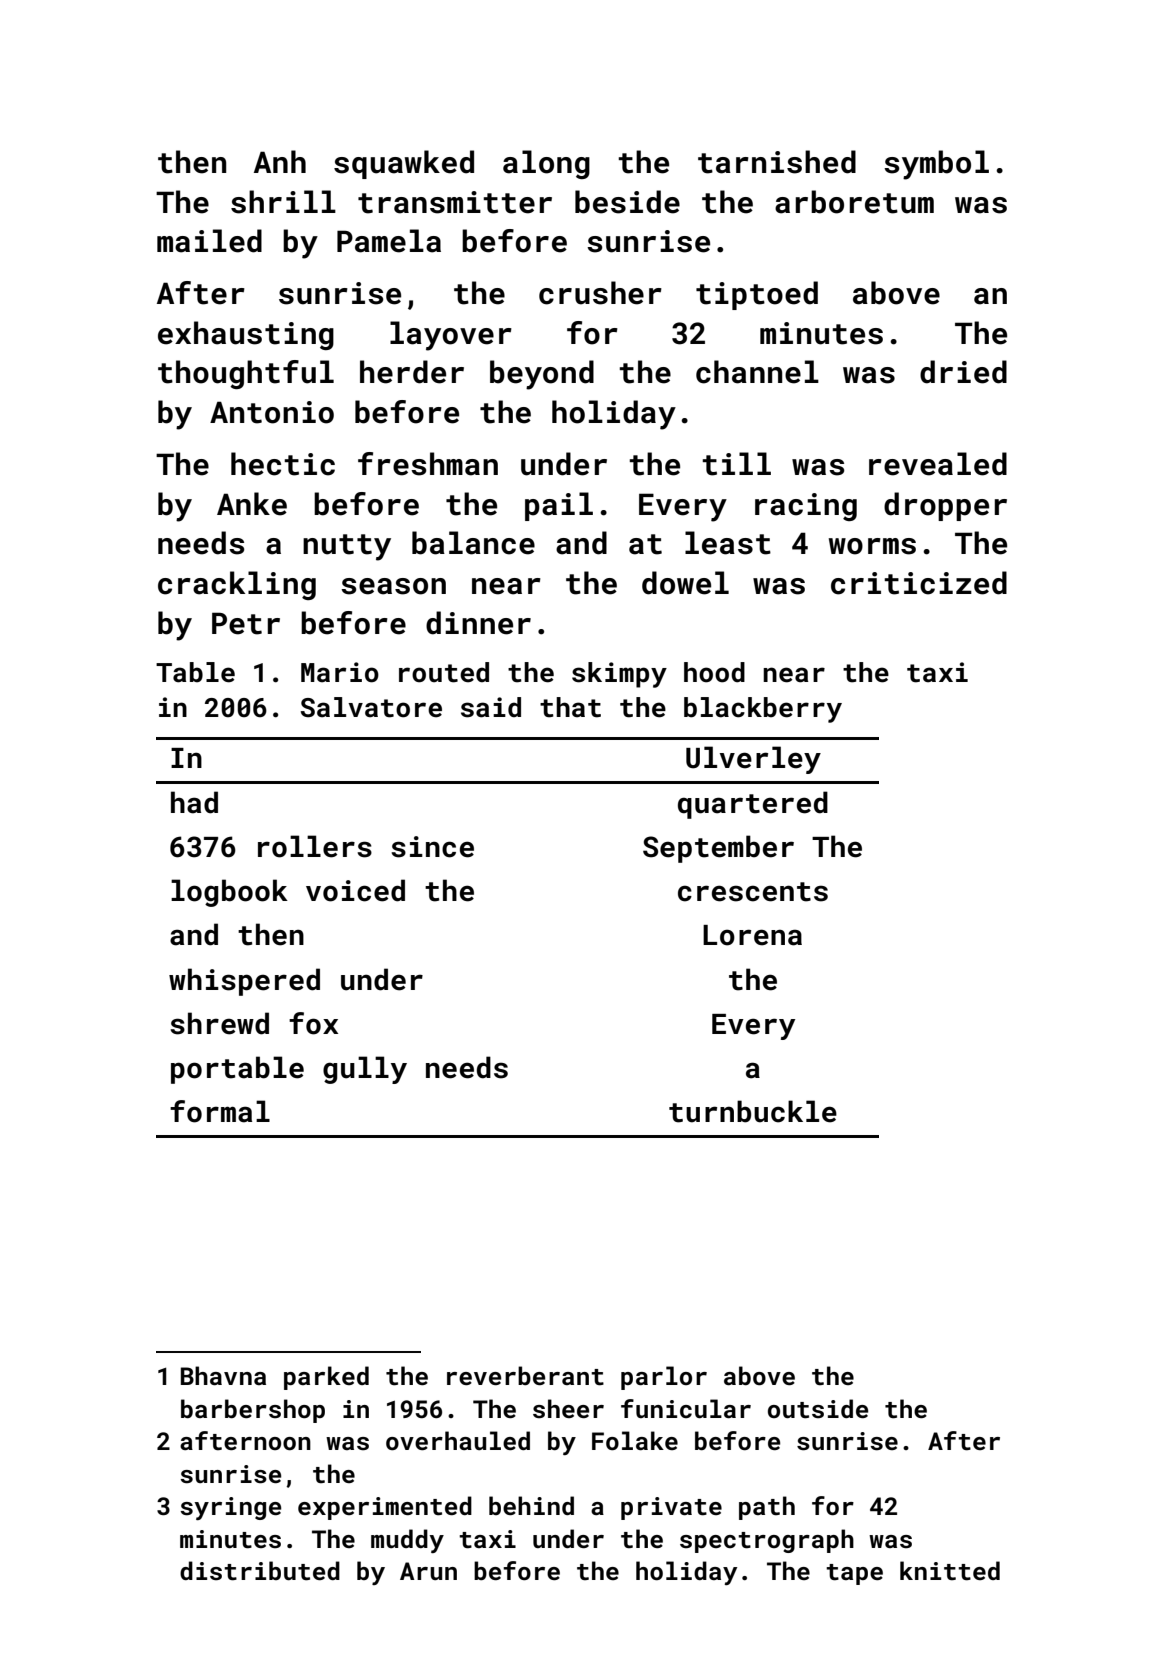  Describe the element at coordinates (231, 1508) in the screenshot. I see `syringe` at that location.
